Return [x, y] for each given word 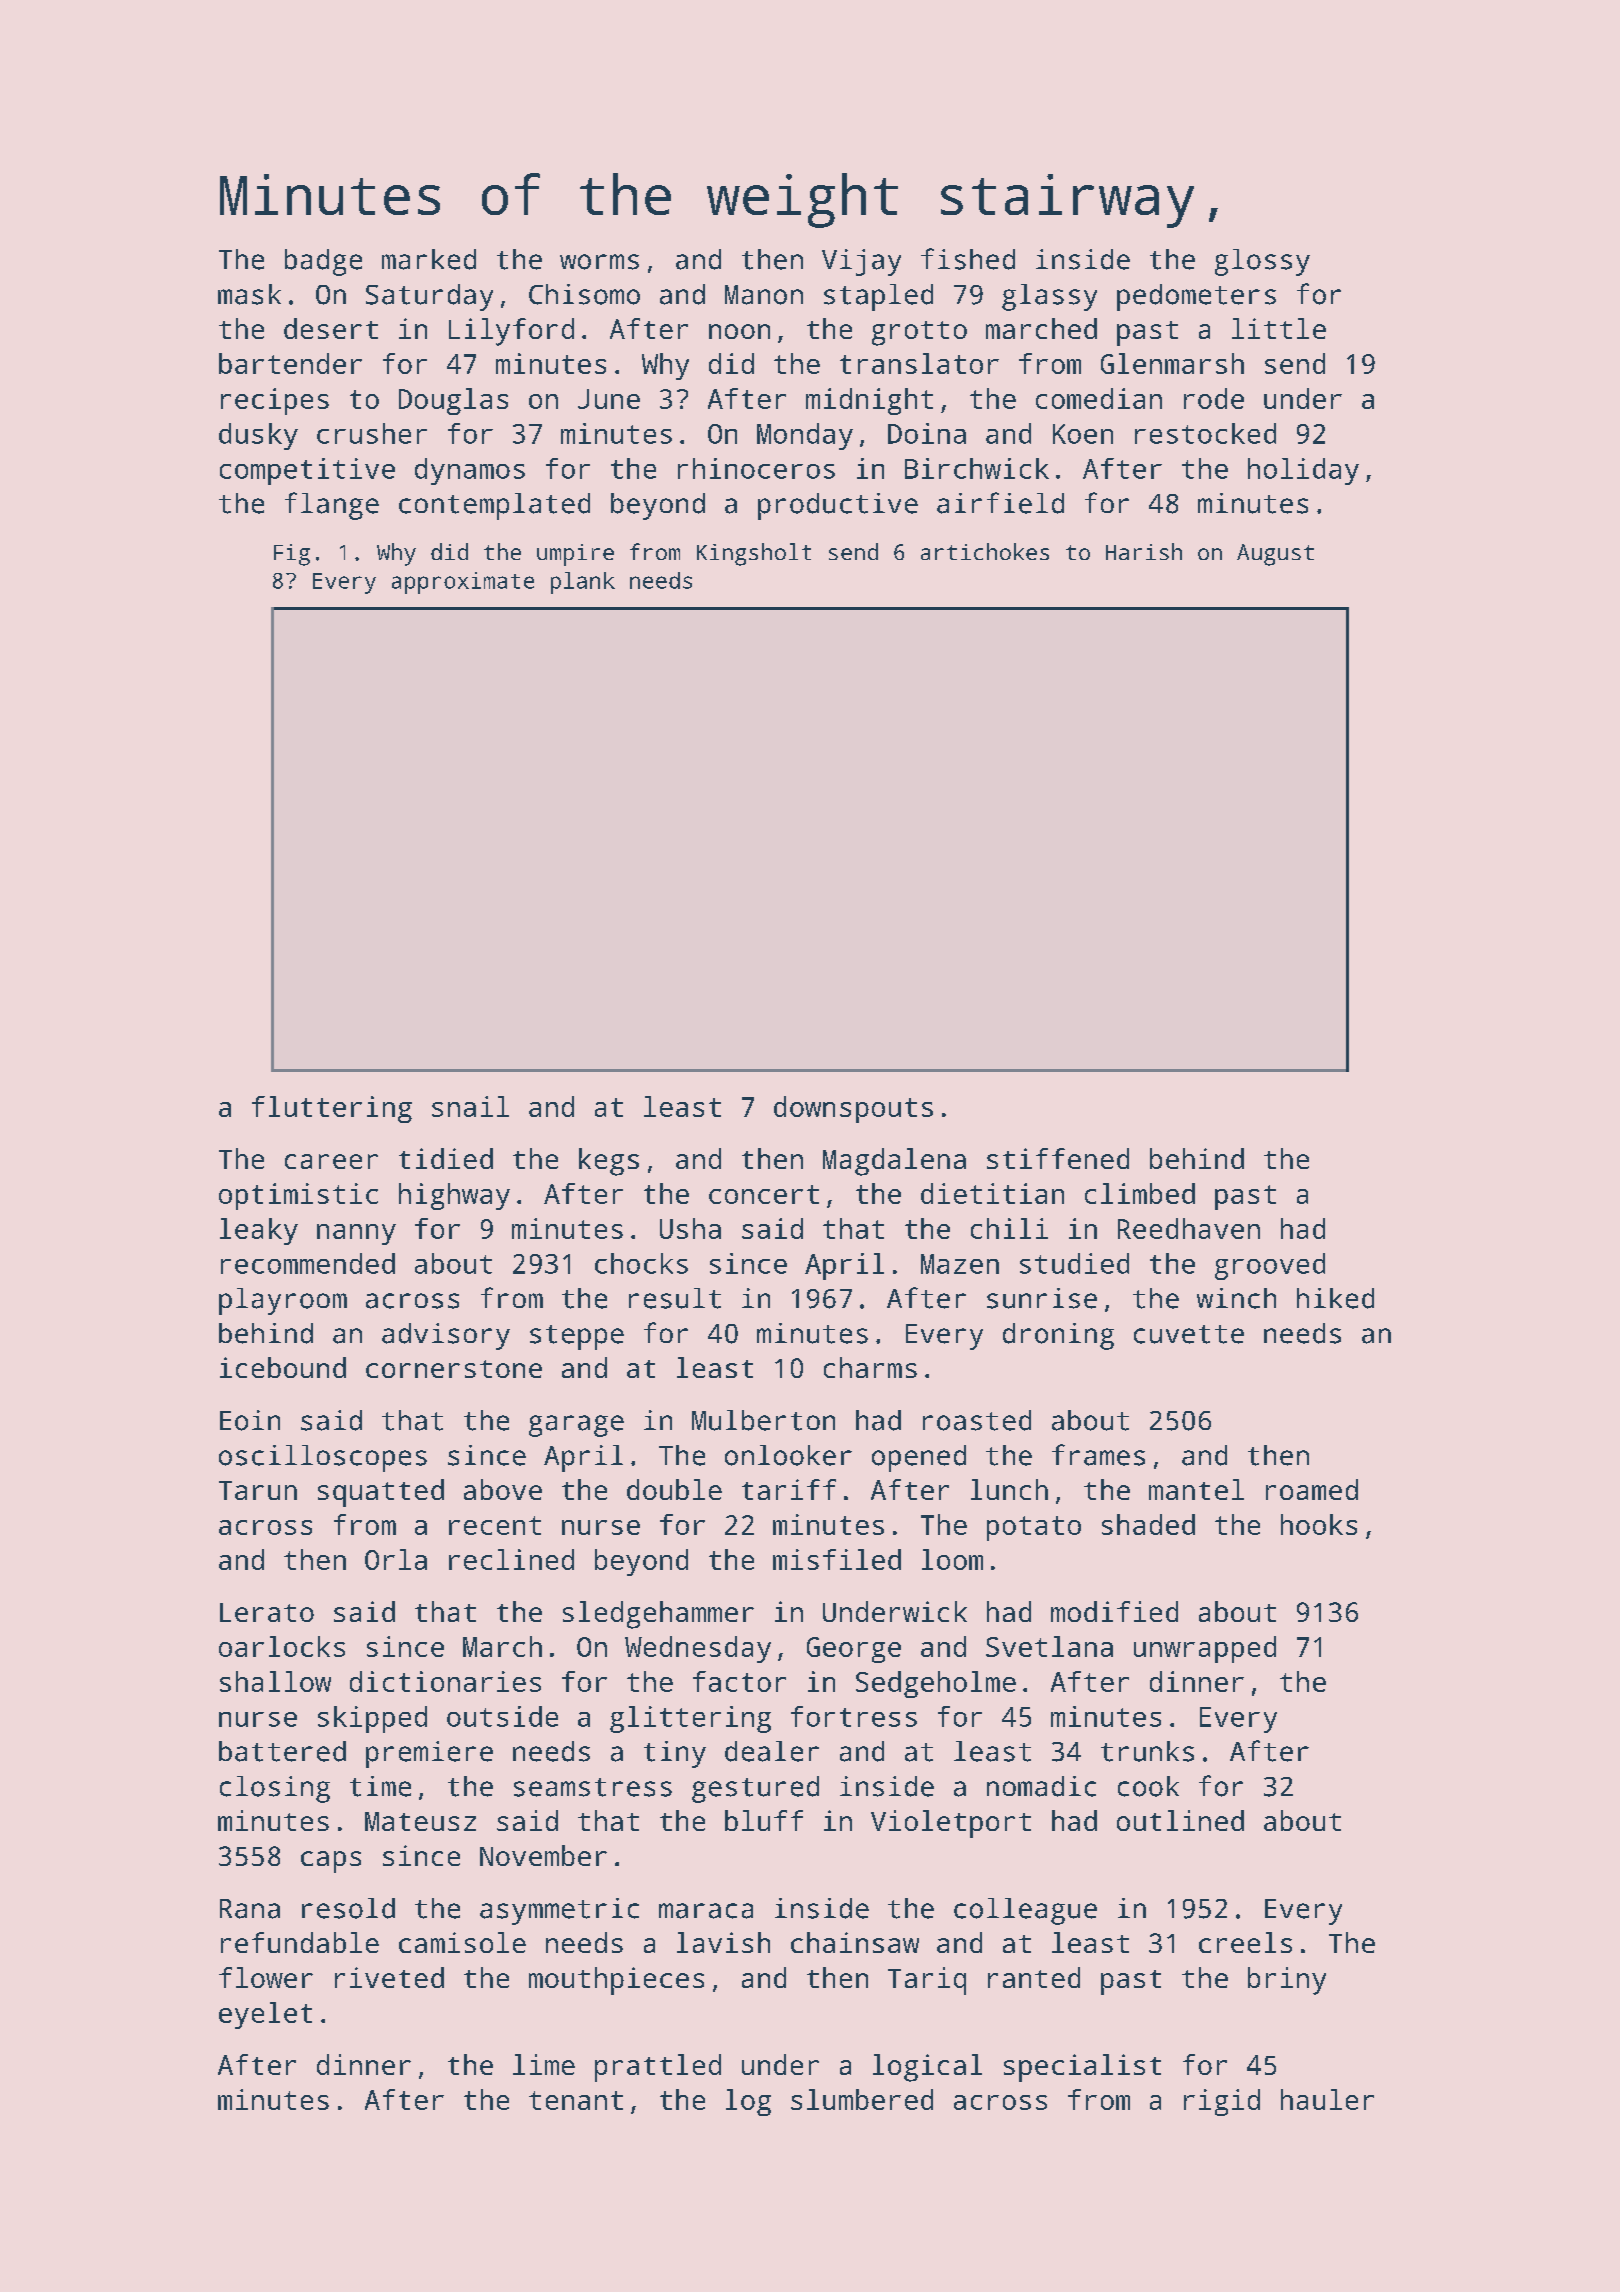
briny [1287, 1981]
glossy [1262, 262]
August [1275, 555]
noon [739, 331]
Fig [292, 555]
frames [1098, 1455]
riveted [389, 1977]
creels [1245, 1942]
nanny [356, 1234]
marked [429, 259]
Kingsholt [754, 554]
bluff [764, 1820]
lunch [1009, 1489]
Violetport [951, 1824]
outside [502, 1716]
